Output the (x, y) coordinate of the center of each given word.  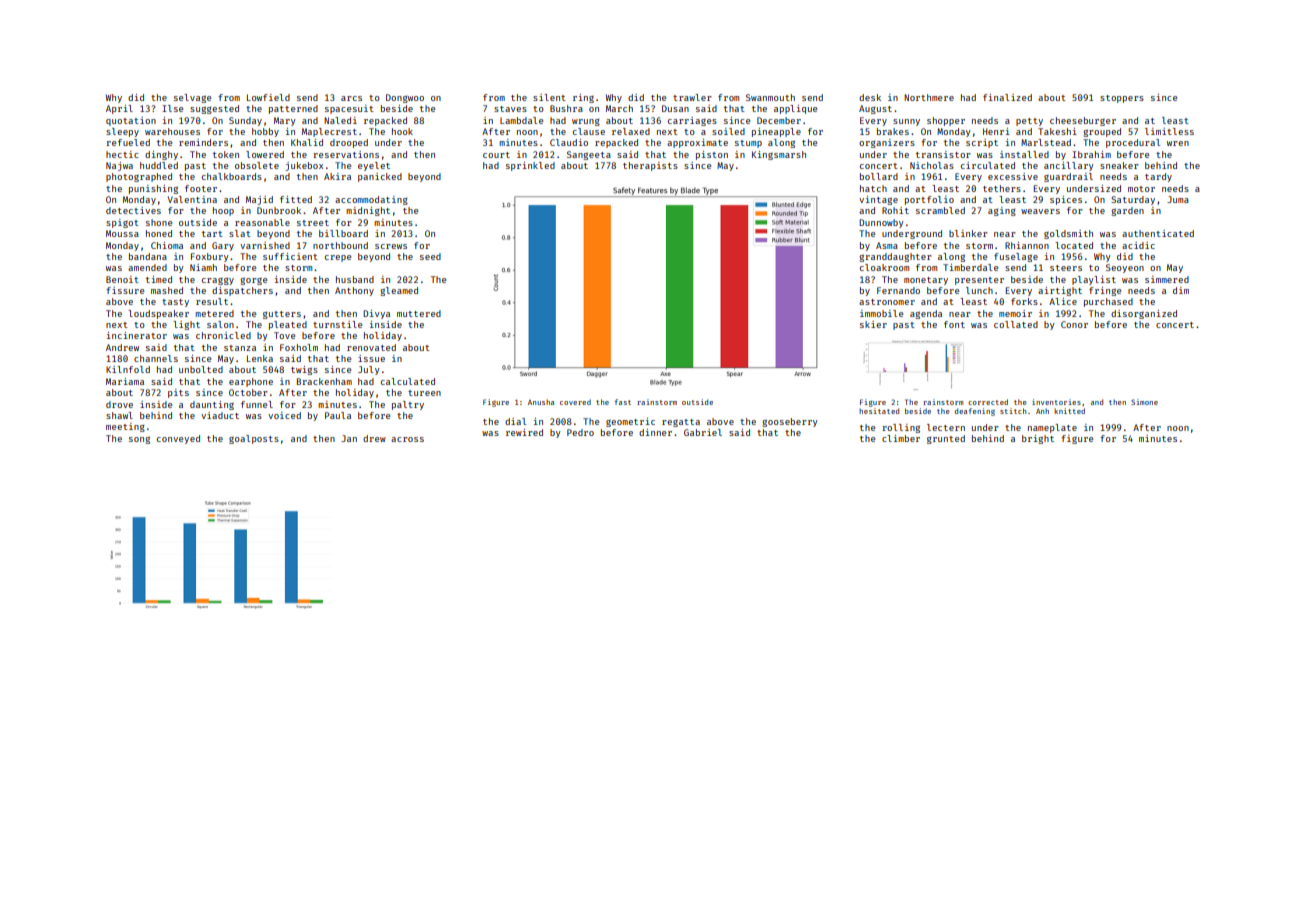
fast (623, 402)
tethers (1002, 188)
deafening (975, 412)
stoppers (1122, 99)
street (313, 223)
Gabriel (703, 432)
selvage (192, 98)
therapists (650, 166)
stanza (240, 348)
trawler (692, 97)
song (139, 440)
